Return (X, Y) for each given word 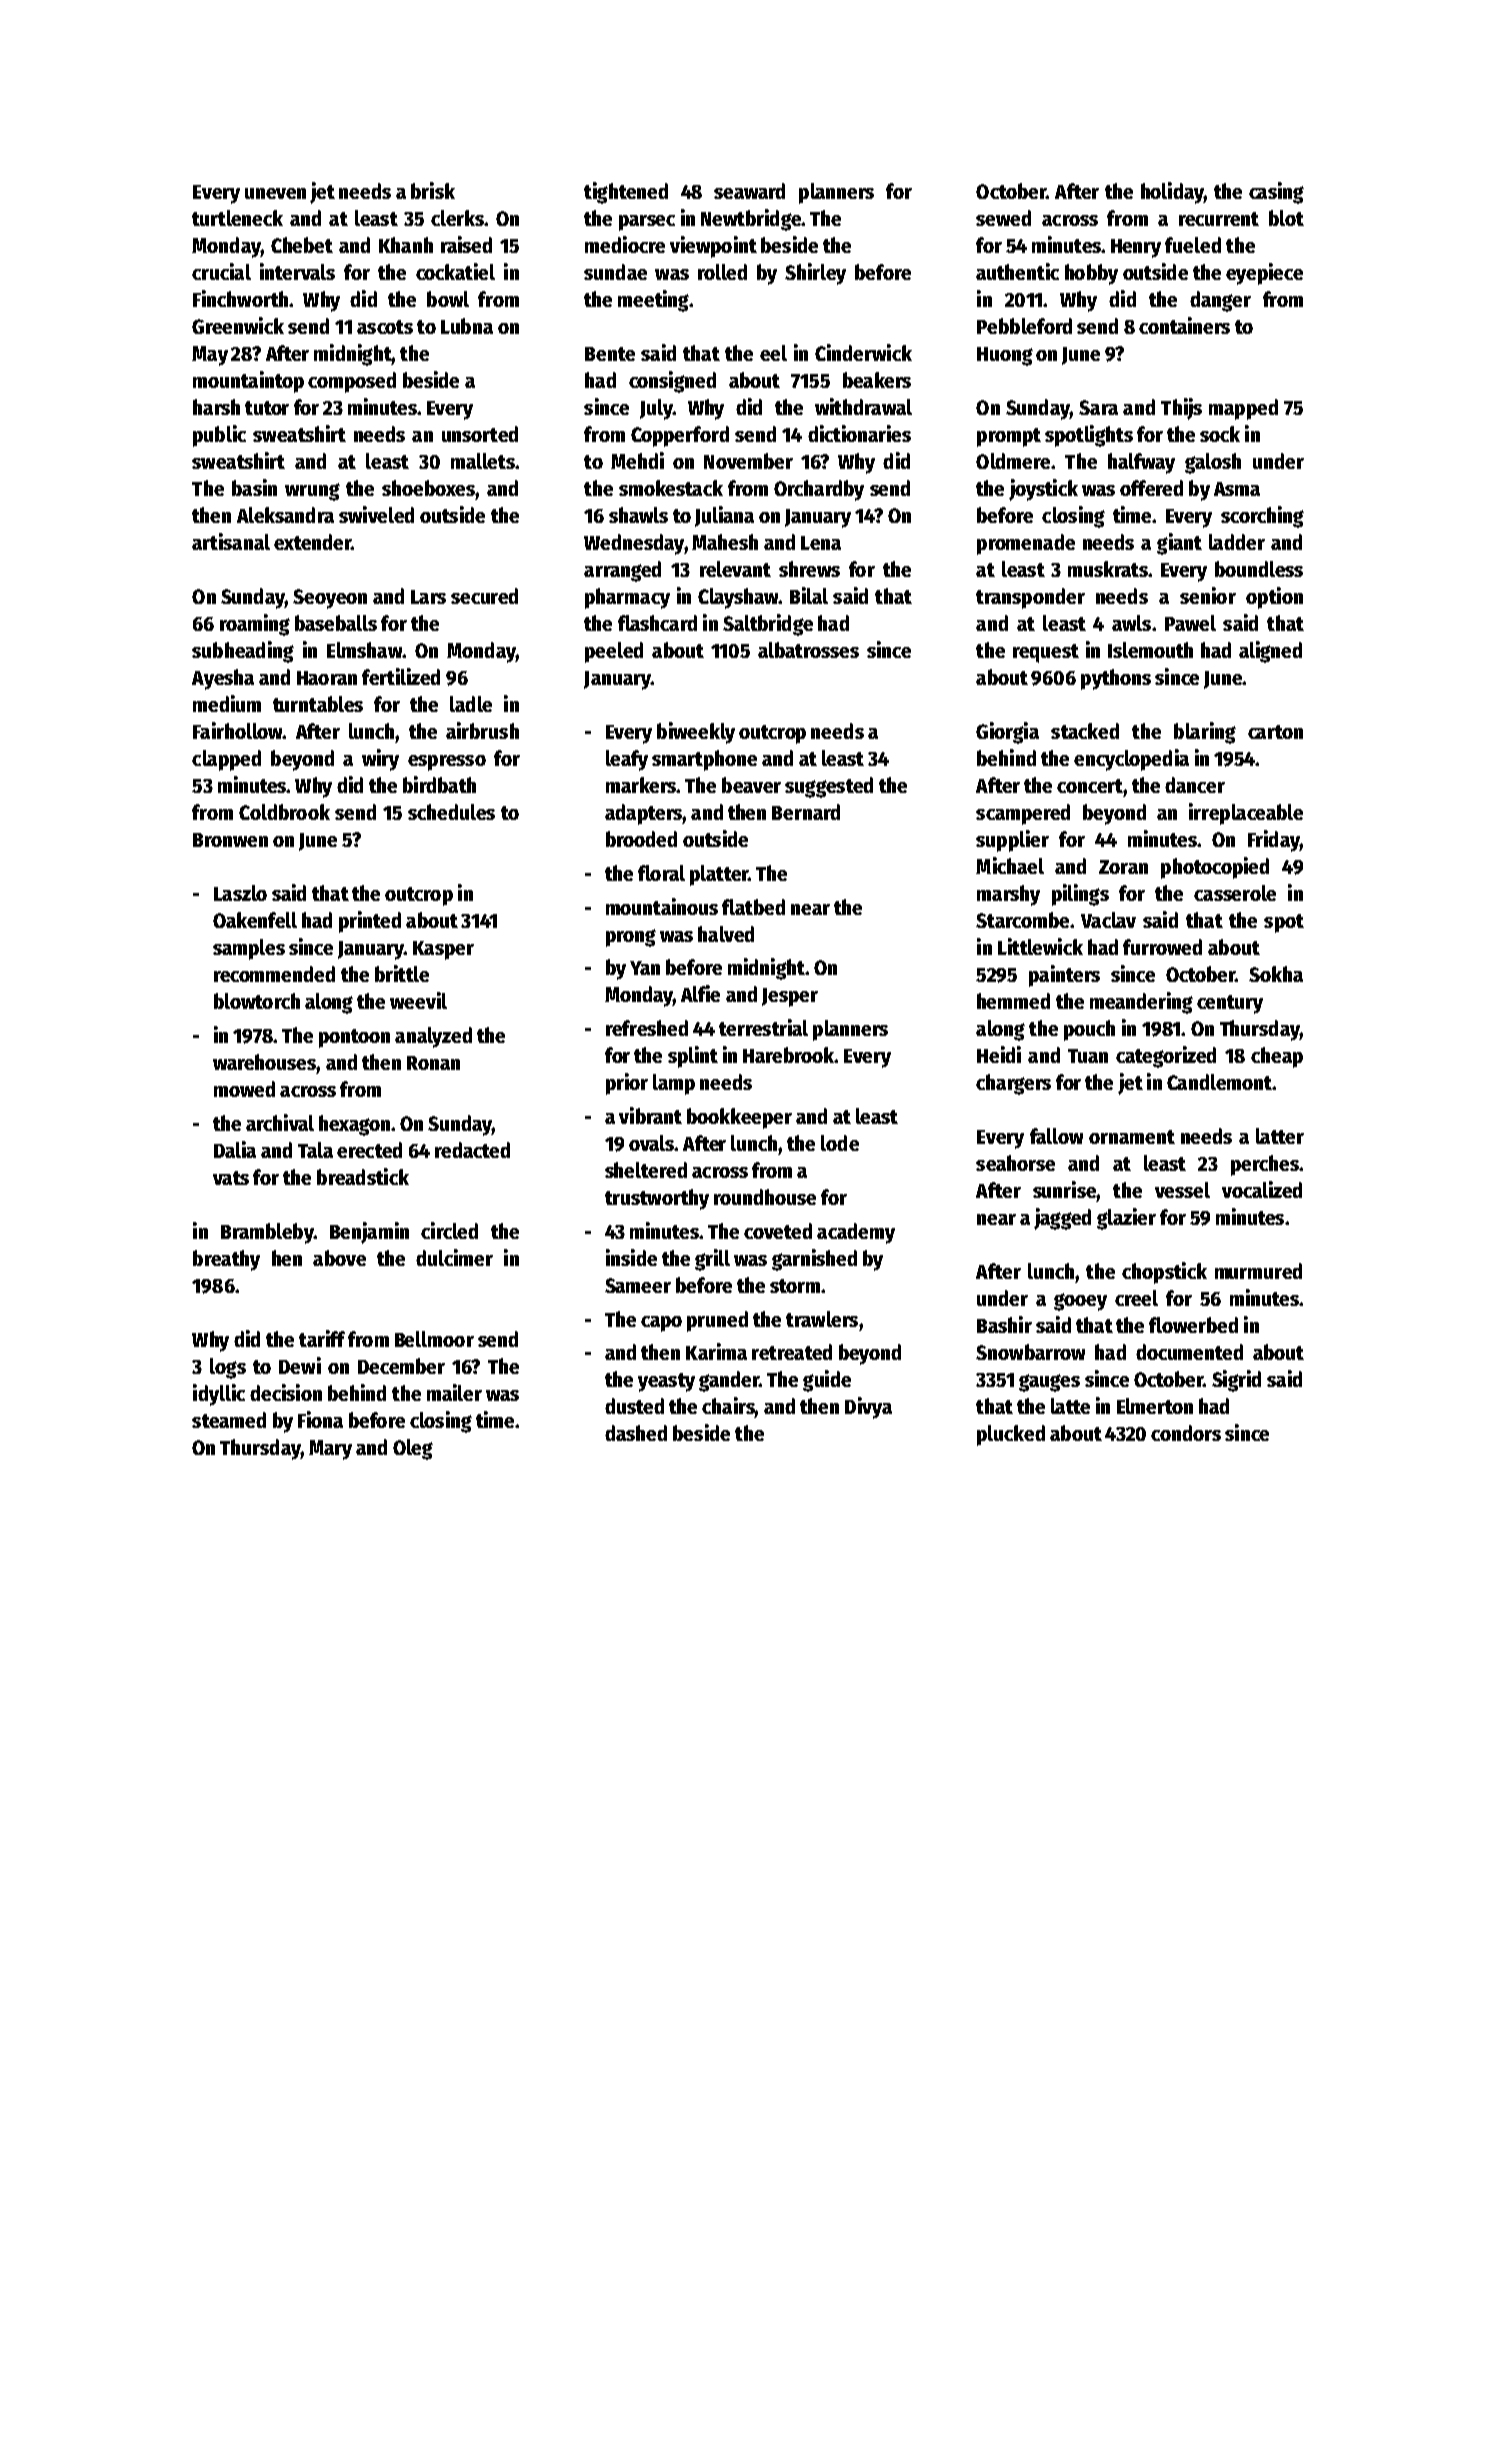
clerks (457, 218)
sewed (1003, 218)
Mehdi (637, 460)
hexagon (354, 1125)
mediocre (625, 244)
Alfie (700, 993)
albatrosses (808, 650)
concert (1090, 786)
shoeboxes (428, 488)
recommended (274, 974)
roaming (255, 625)
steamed (229, 1420)
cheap (1277, 1057)
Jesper (790, 997)
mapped (1243, 409)
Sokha (1276, 974)
